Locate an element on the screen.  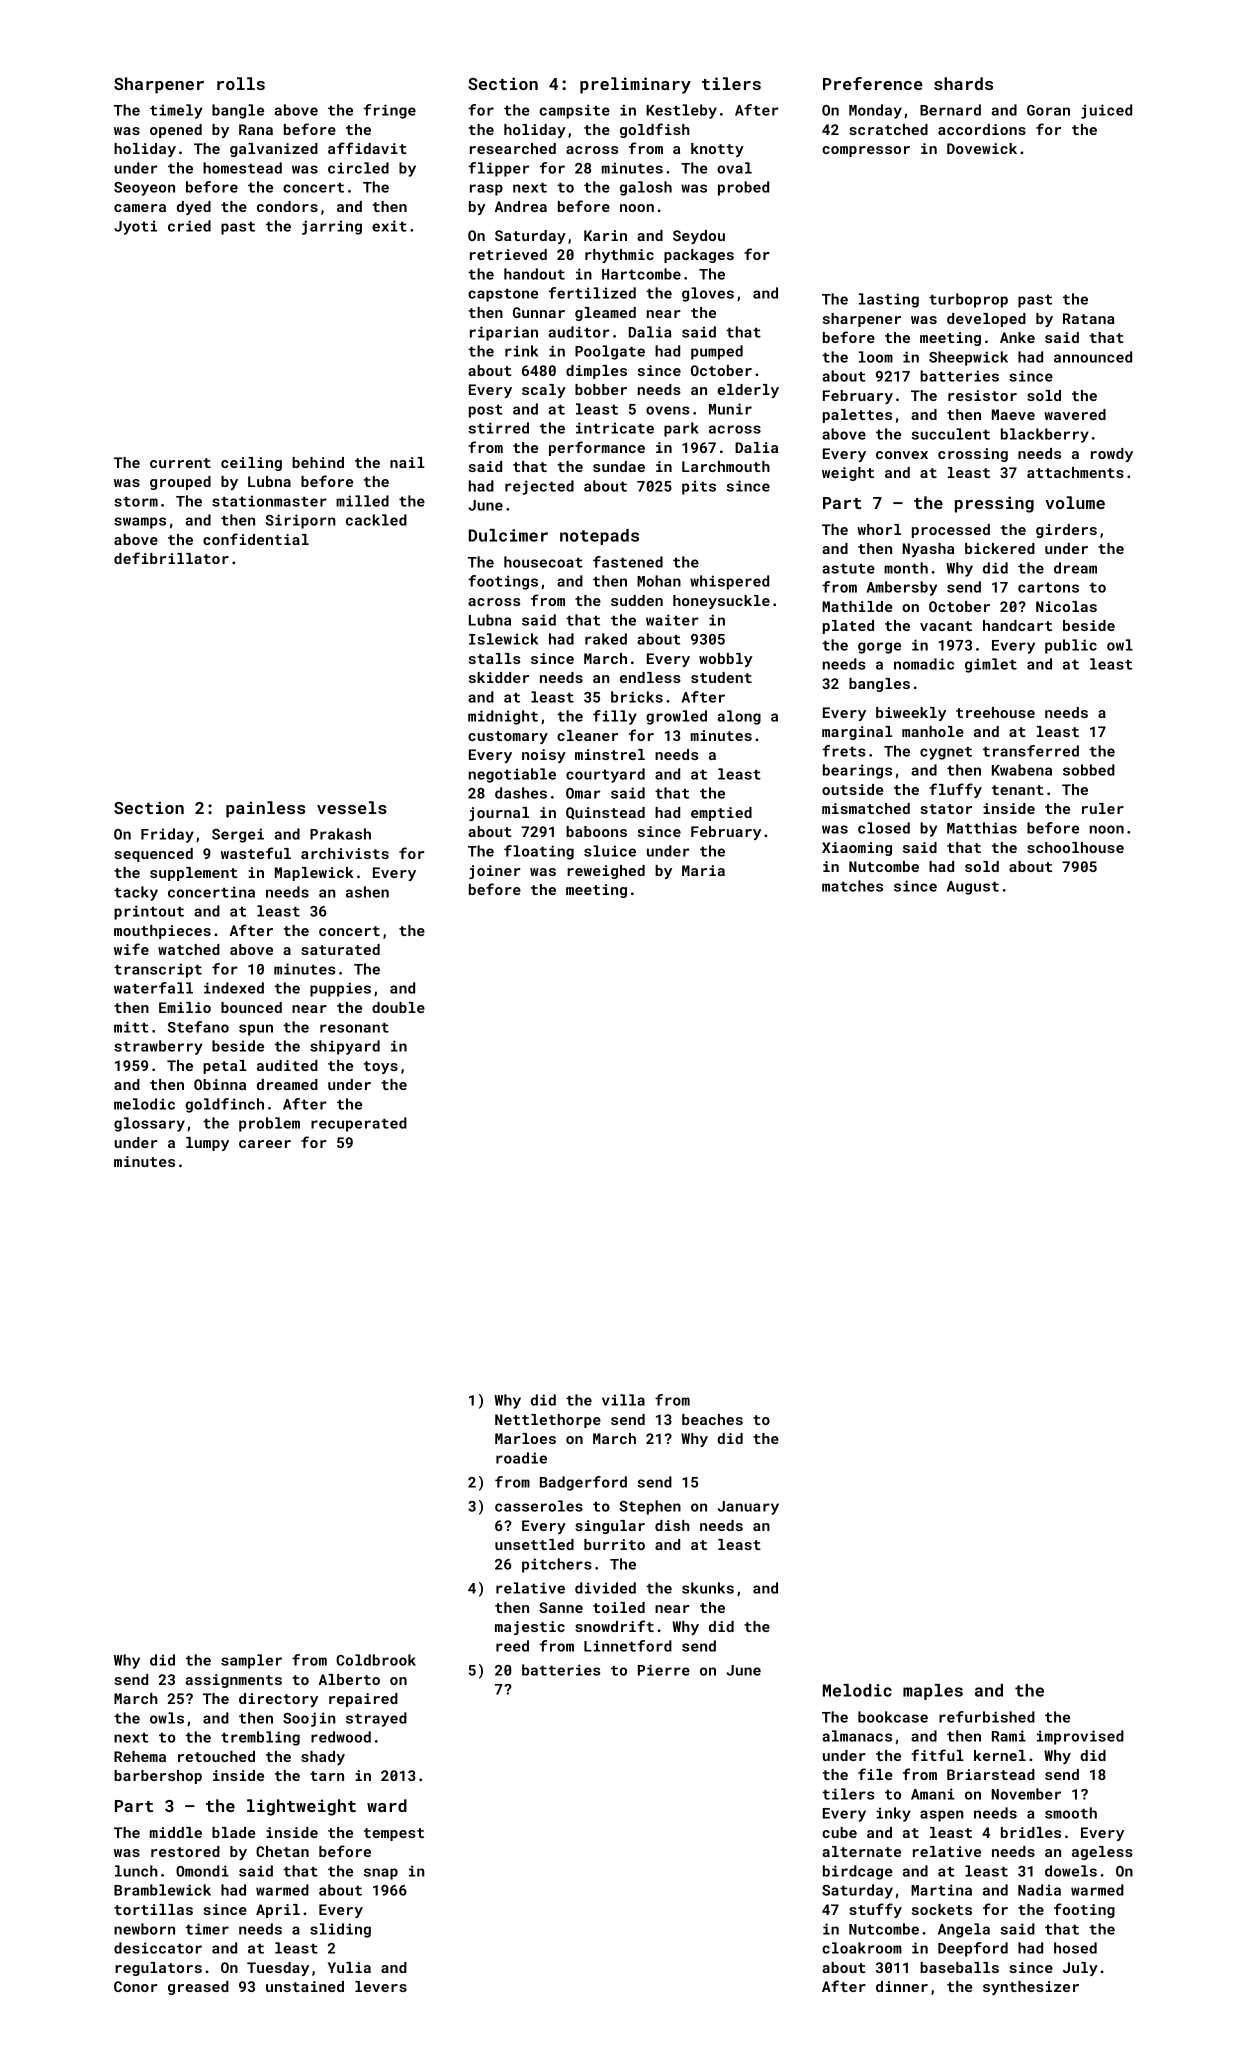
Rehema is located at coordinates (140, 1756).
